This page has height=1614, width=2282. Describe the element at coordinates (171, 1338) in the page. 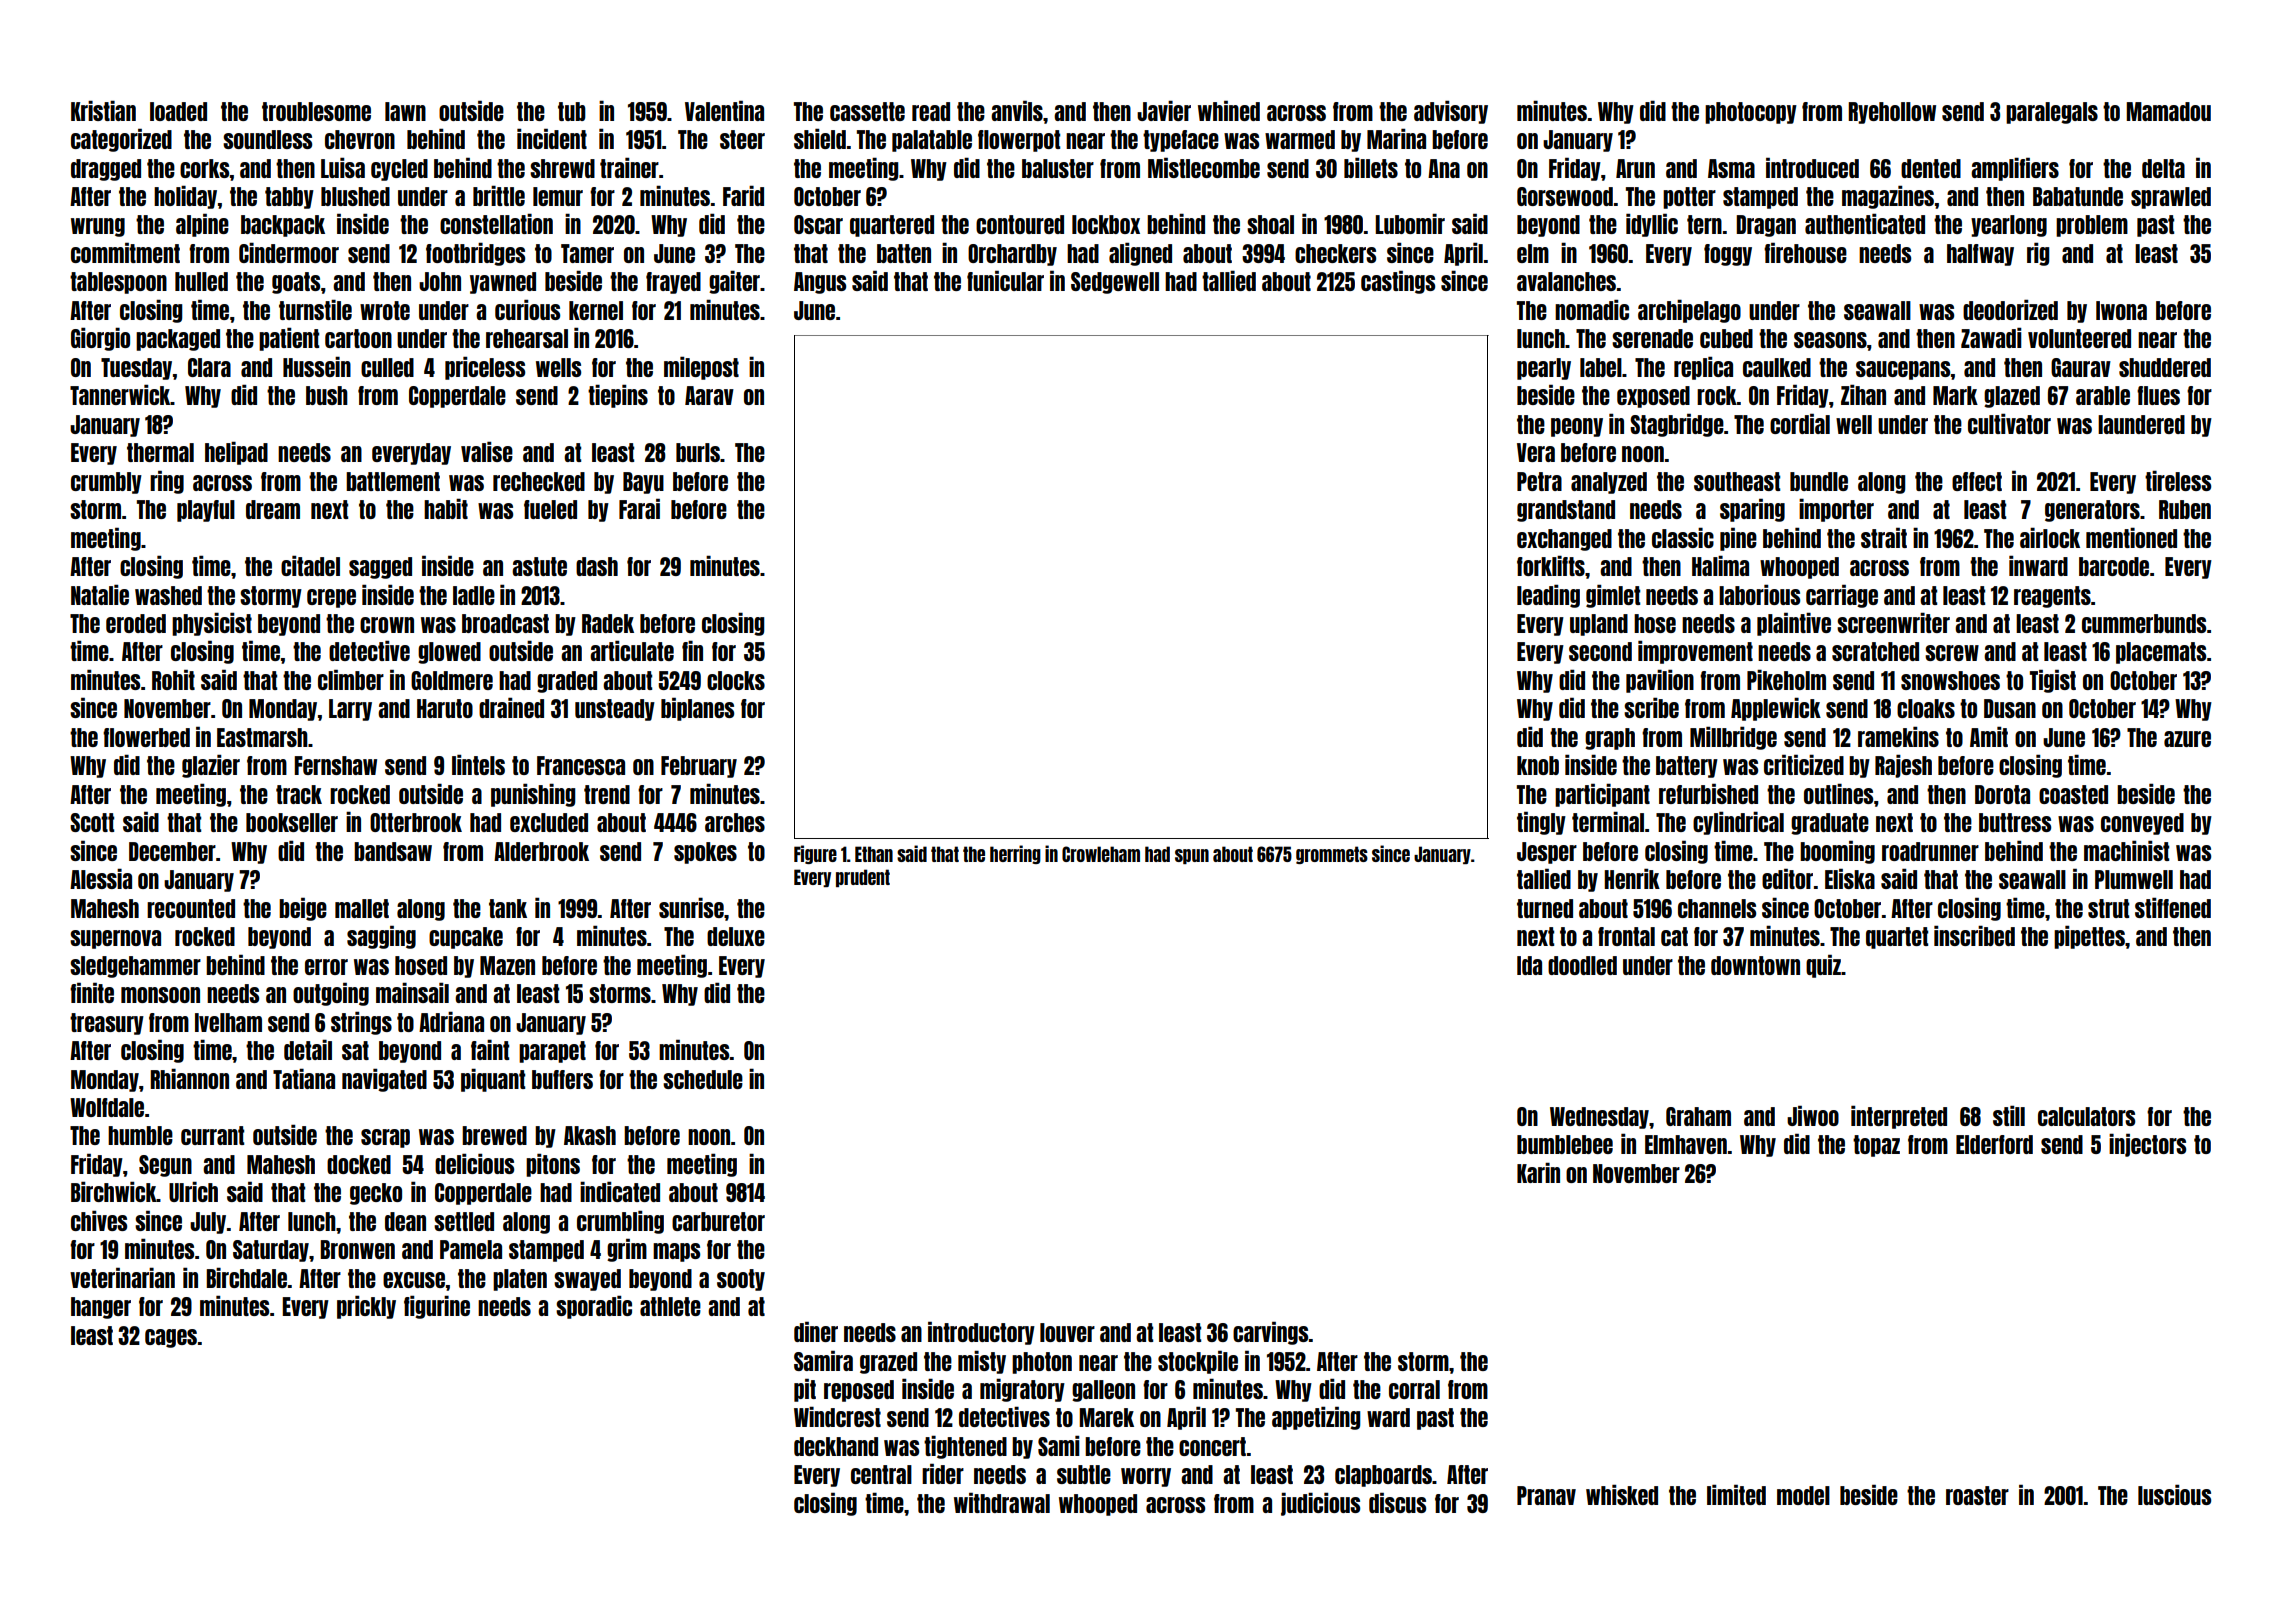

I see `cages` at that location.
